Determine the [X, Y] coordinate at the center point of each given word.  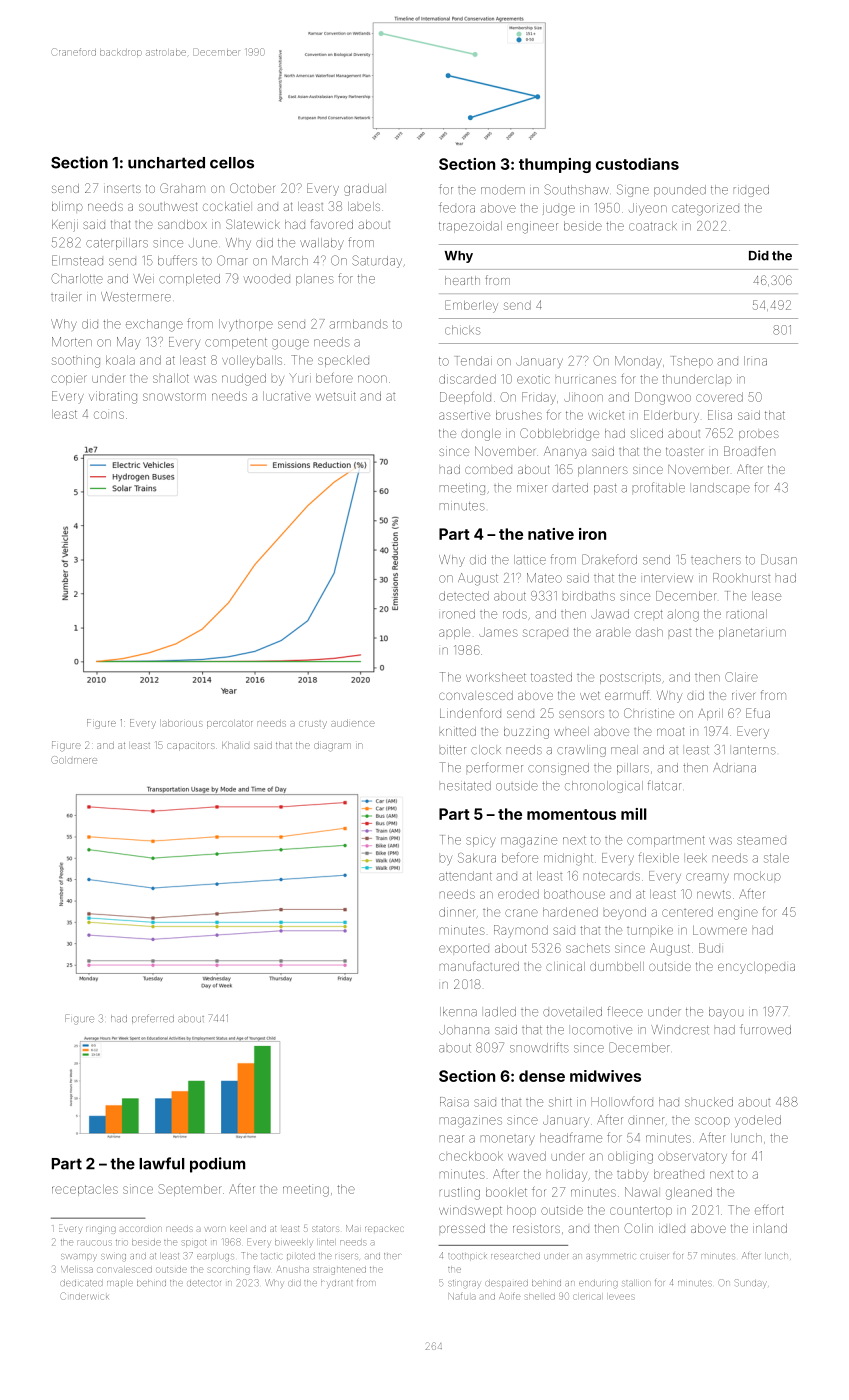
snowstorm [174, 397]
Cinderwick [85, 1296]
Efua [758, 713]
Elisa [720, 415]
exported [464, 948]
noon [372, 379]
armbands [358, 324]
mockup [757, 876]
